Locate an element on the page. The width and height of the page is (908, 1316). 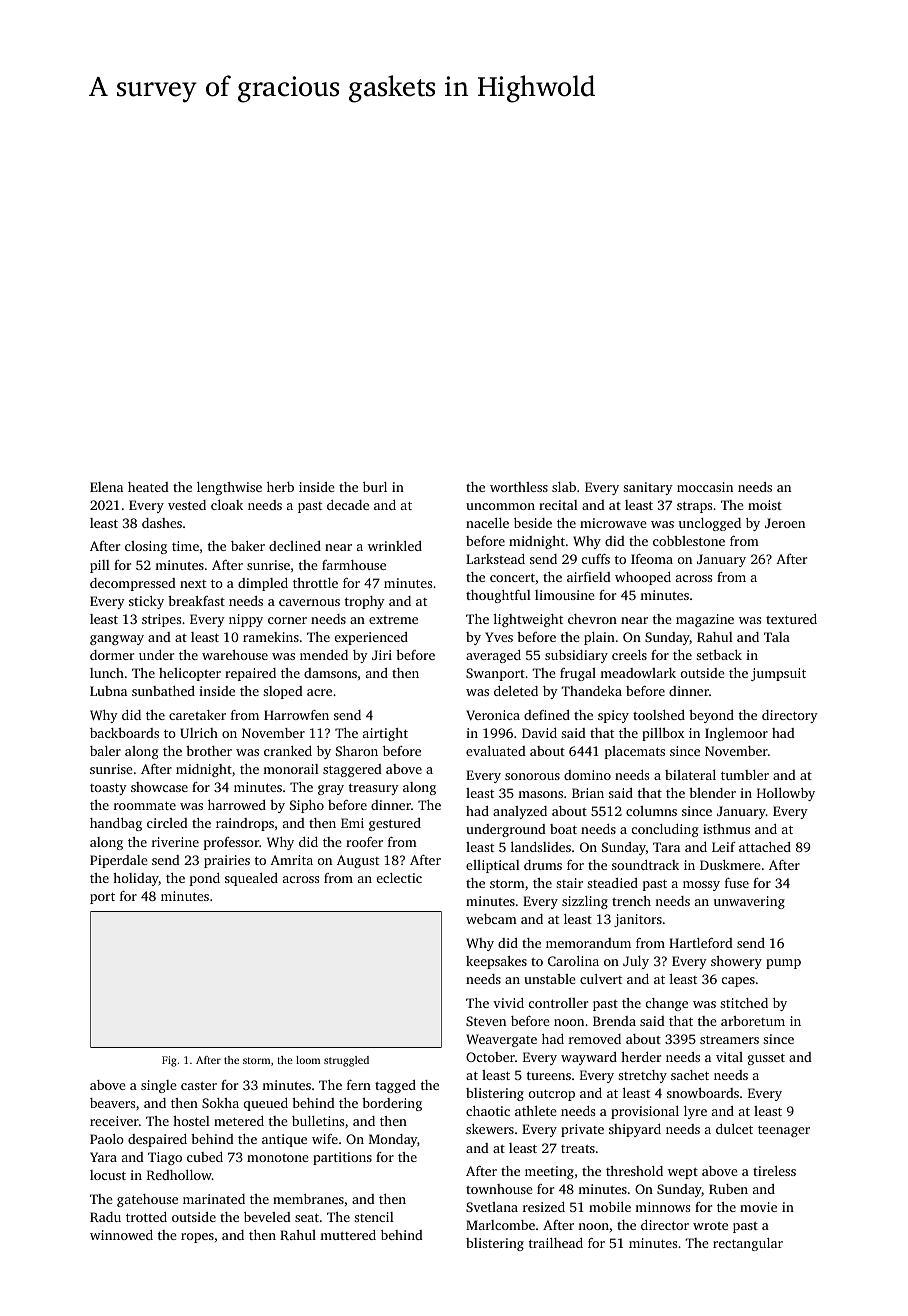
webcam is located at coordinates (491, 919).
